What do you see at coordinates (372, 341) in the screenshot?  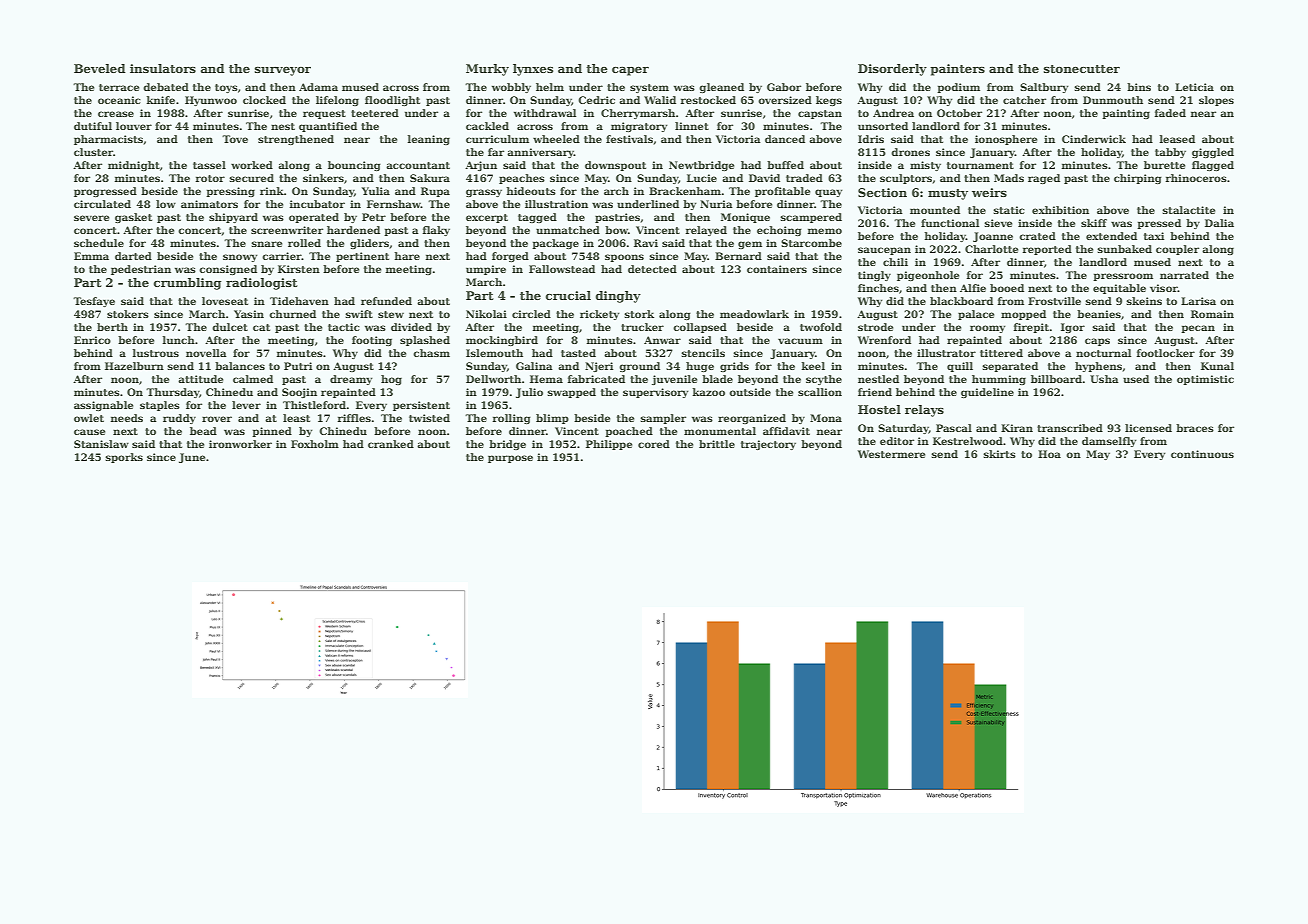 I see `footing` at bounding box center [372, 341].
